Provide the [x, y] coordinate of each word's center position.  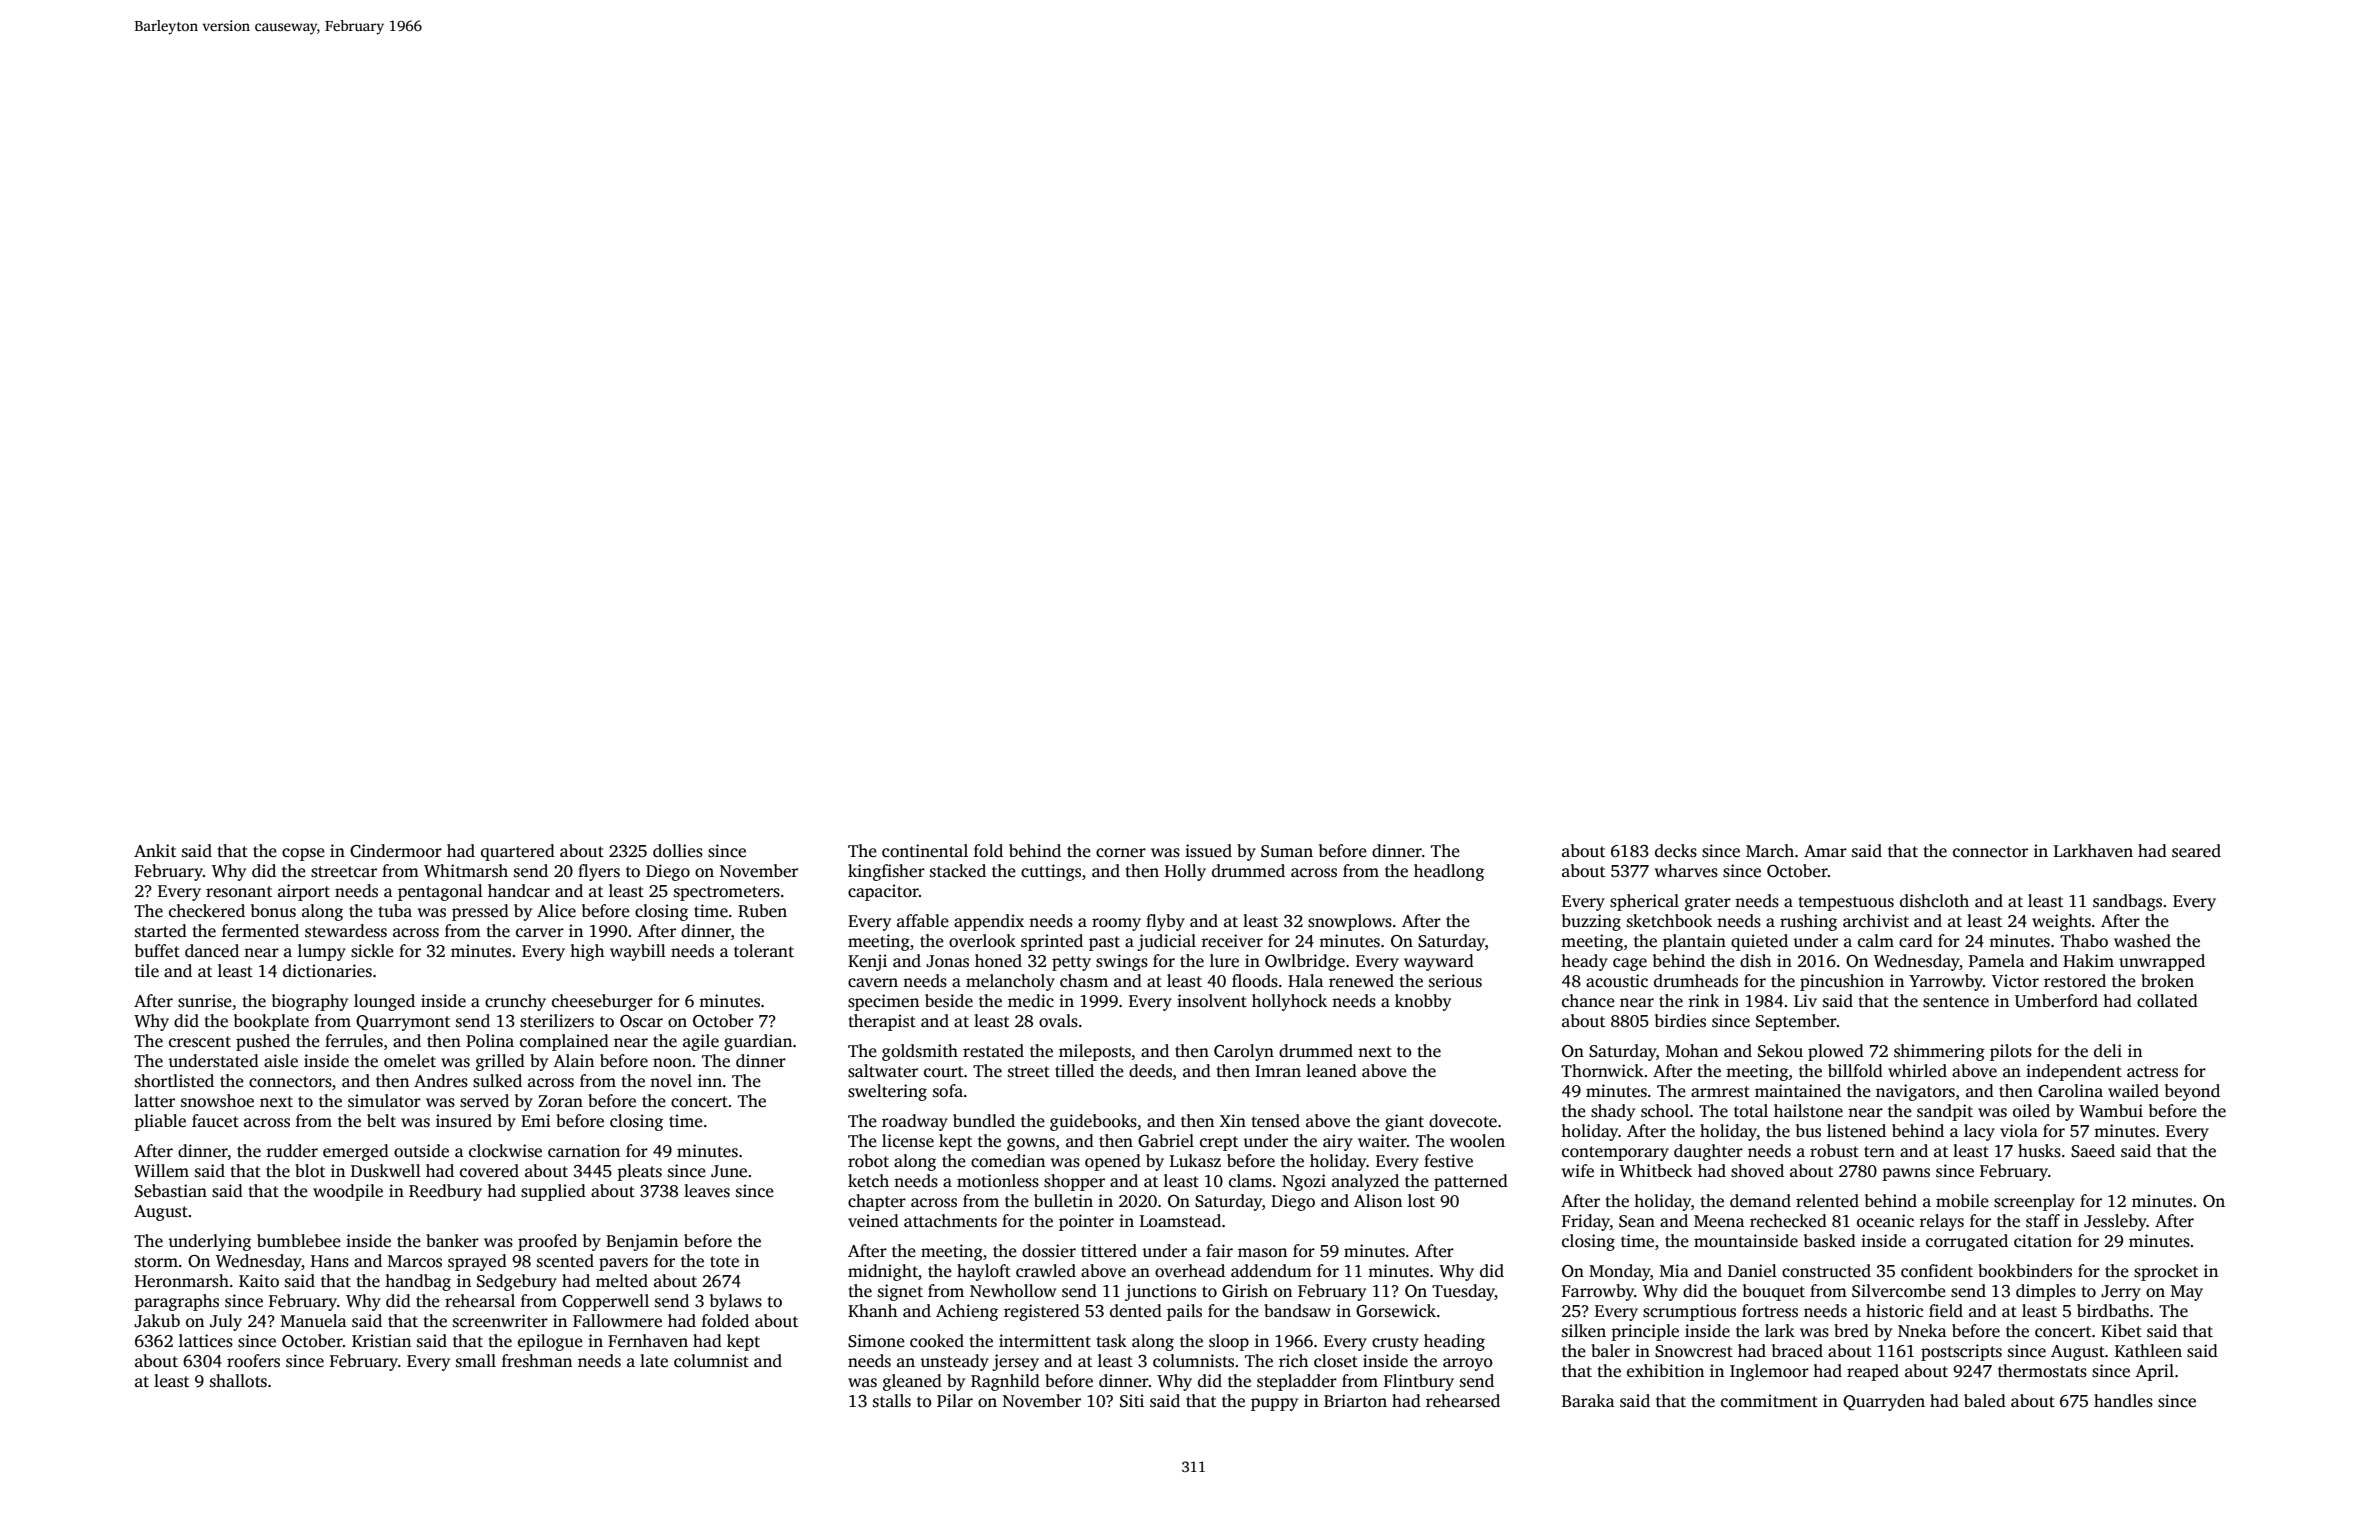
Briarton [1355, 1401]
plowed [1836, 1052]
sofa [948, 1091]
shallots [238, 1381]
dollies [678, 851]
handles [2123, 1401]
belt [381, 1121]
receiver [1232, 941]
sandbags [2127, 902]
